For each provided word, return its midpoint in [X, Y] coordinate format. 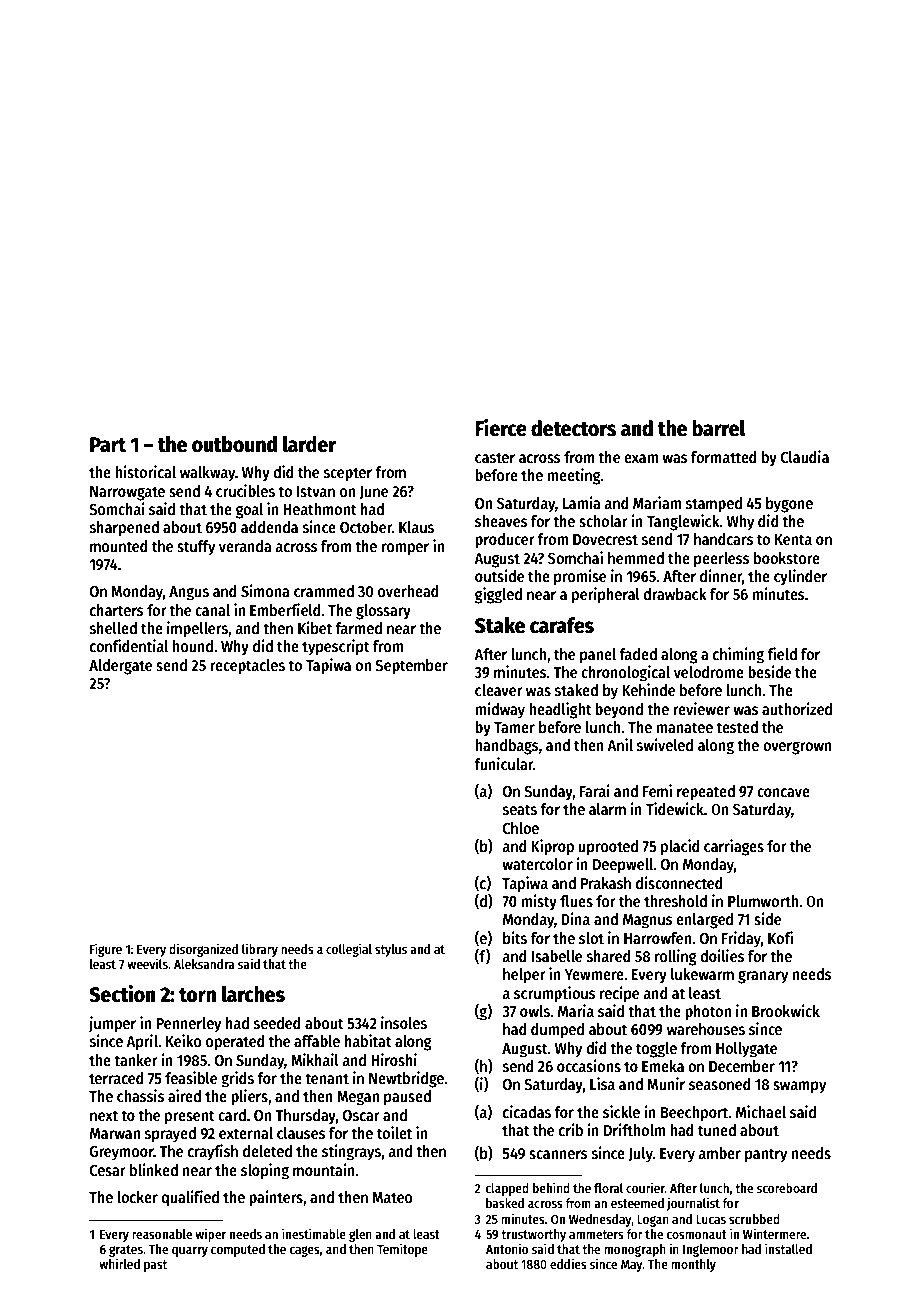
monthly [693, 1265]
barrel [719, 428]
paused [407, 1098]
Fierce [501, 428]
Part [108, 445]
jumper [112, 1024]
